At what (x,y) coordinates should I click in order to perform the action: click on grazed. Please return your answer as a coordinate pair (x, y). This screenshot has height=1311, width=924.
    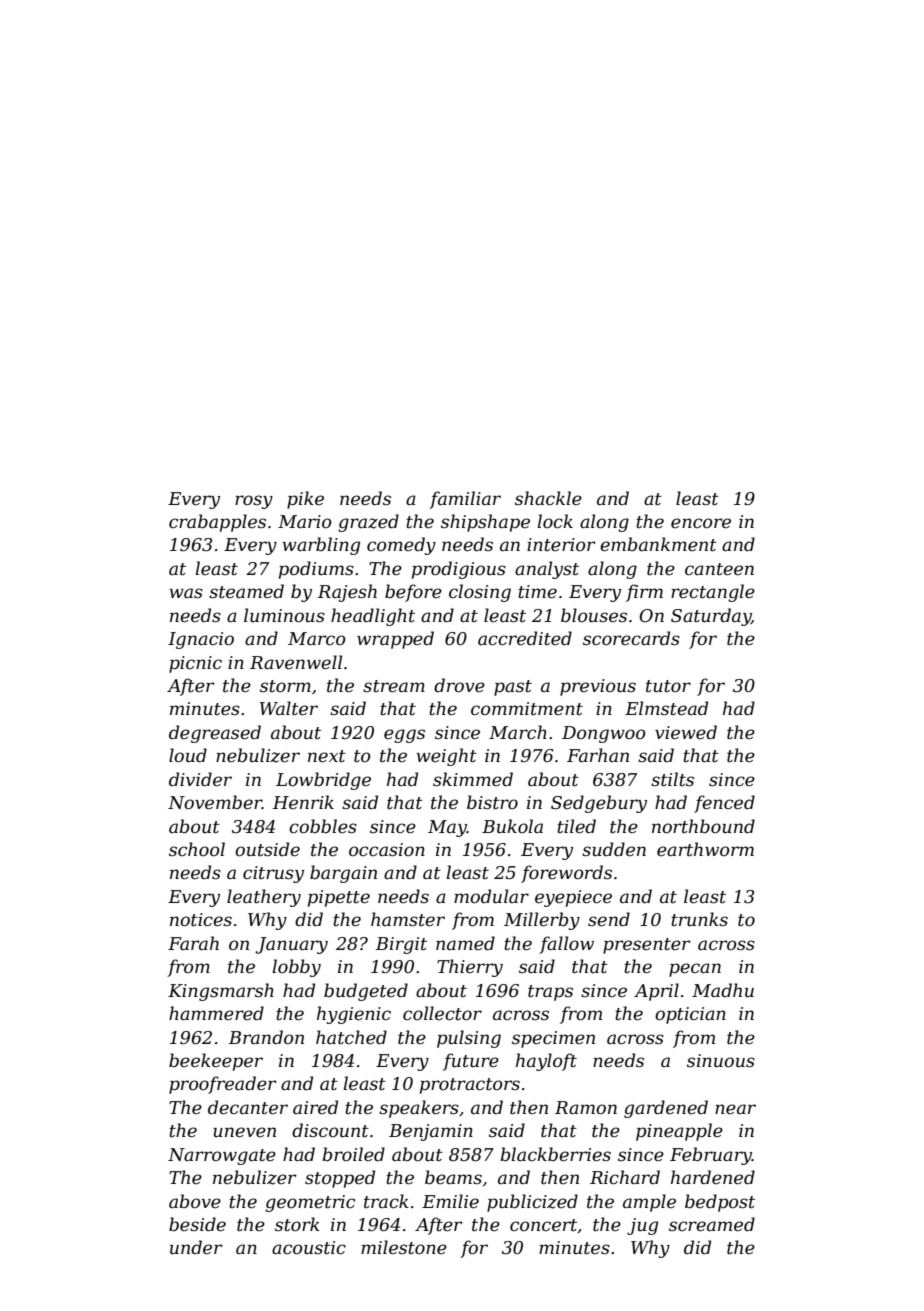
    Looking at the image, I should click on (368, 523).
